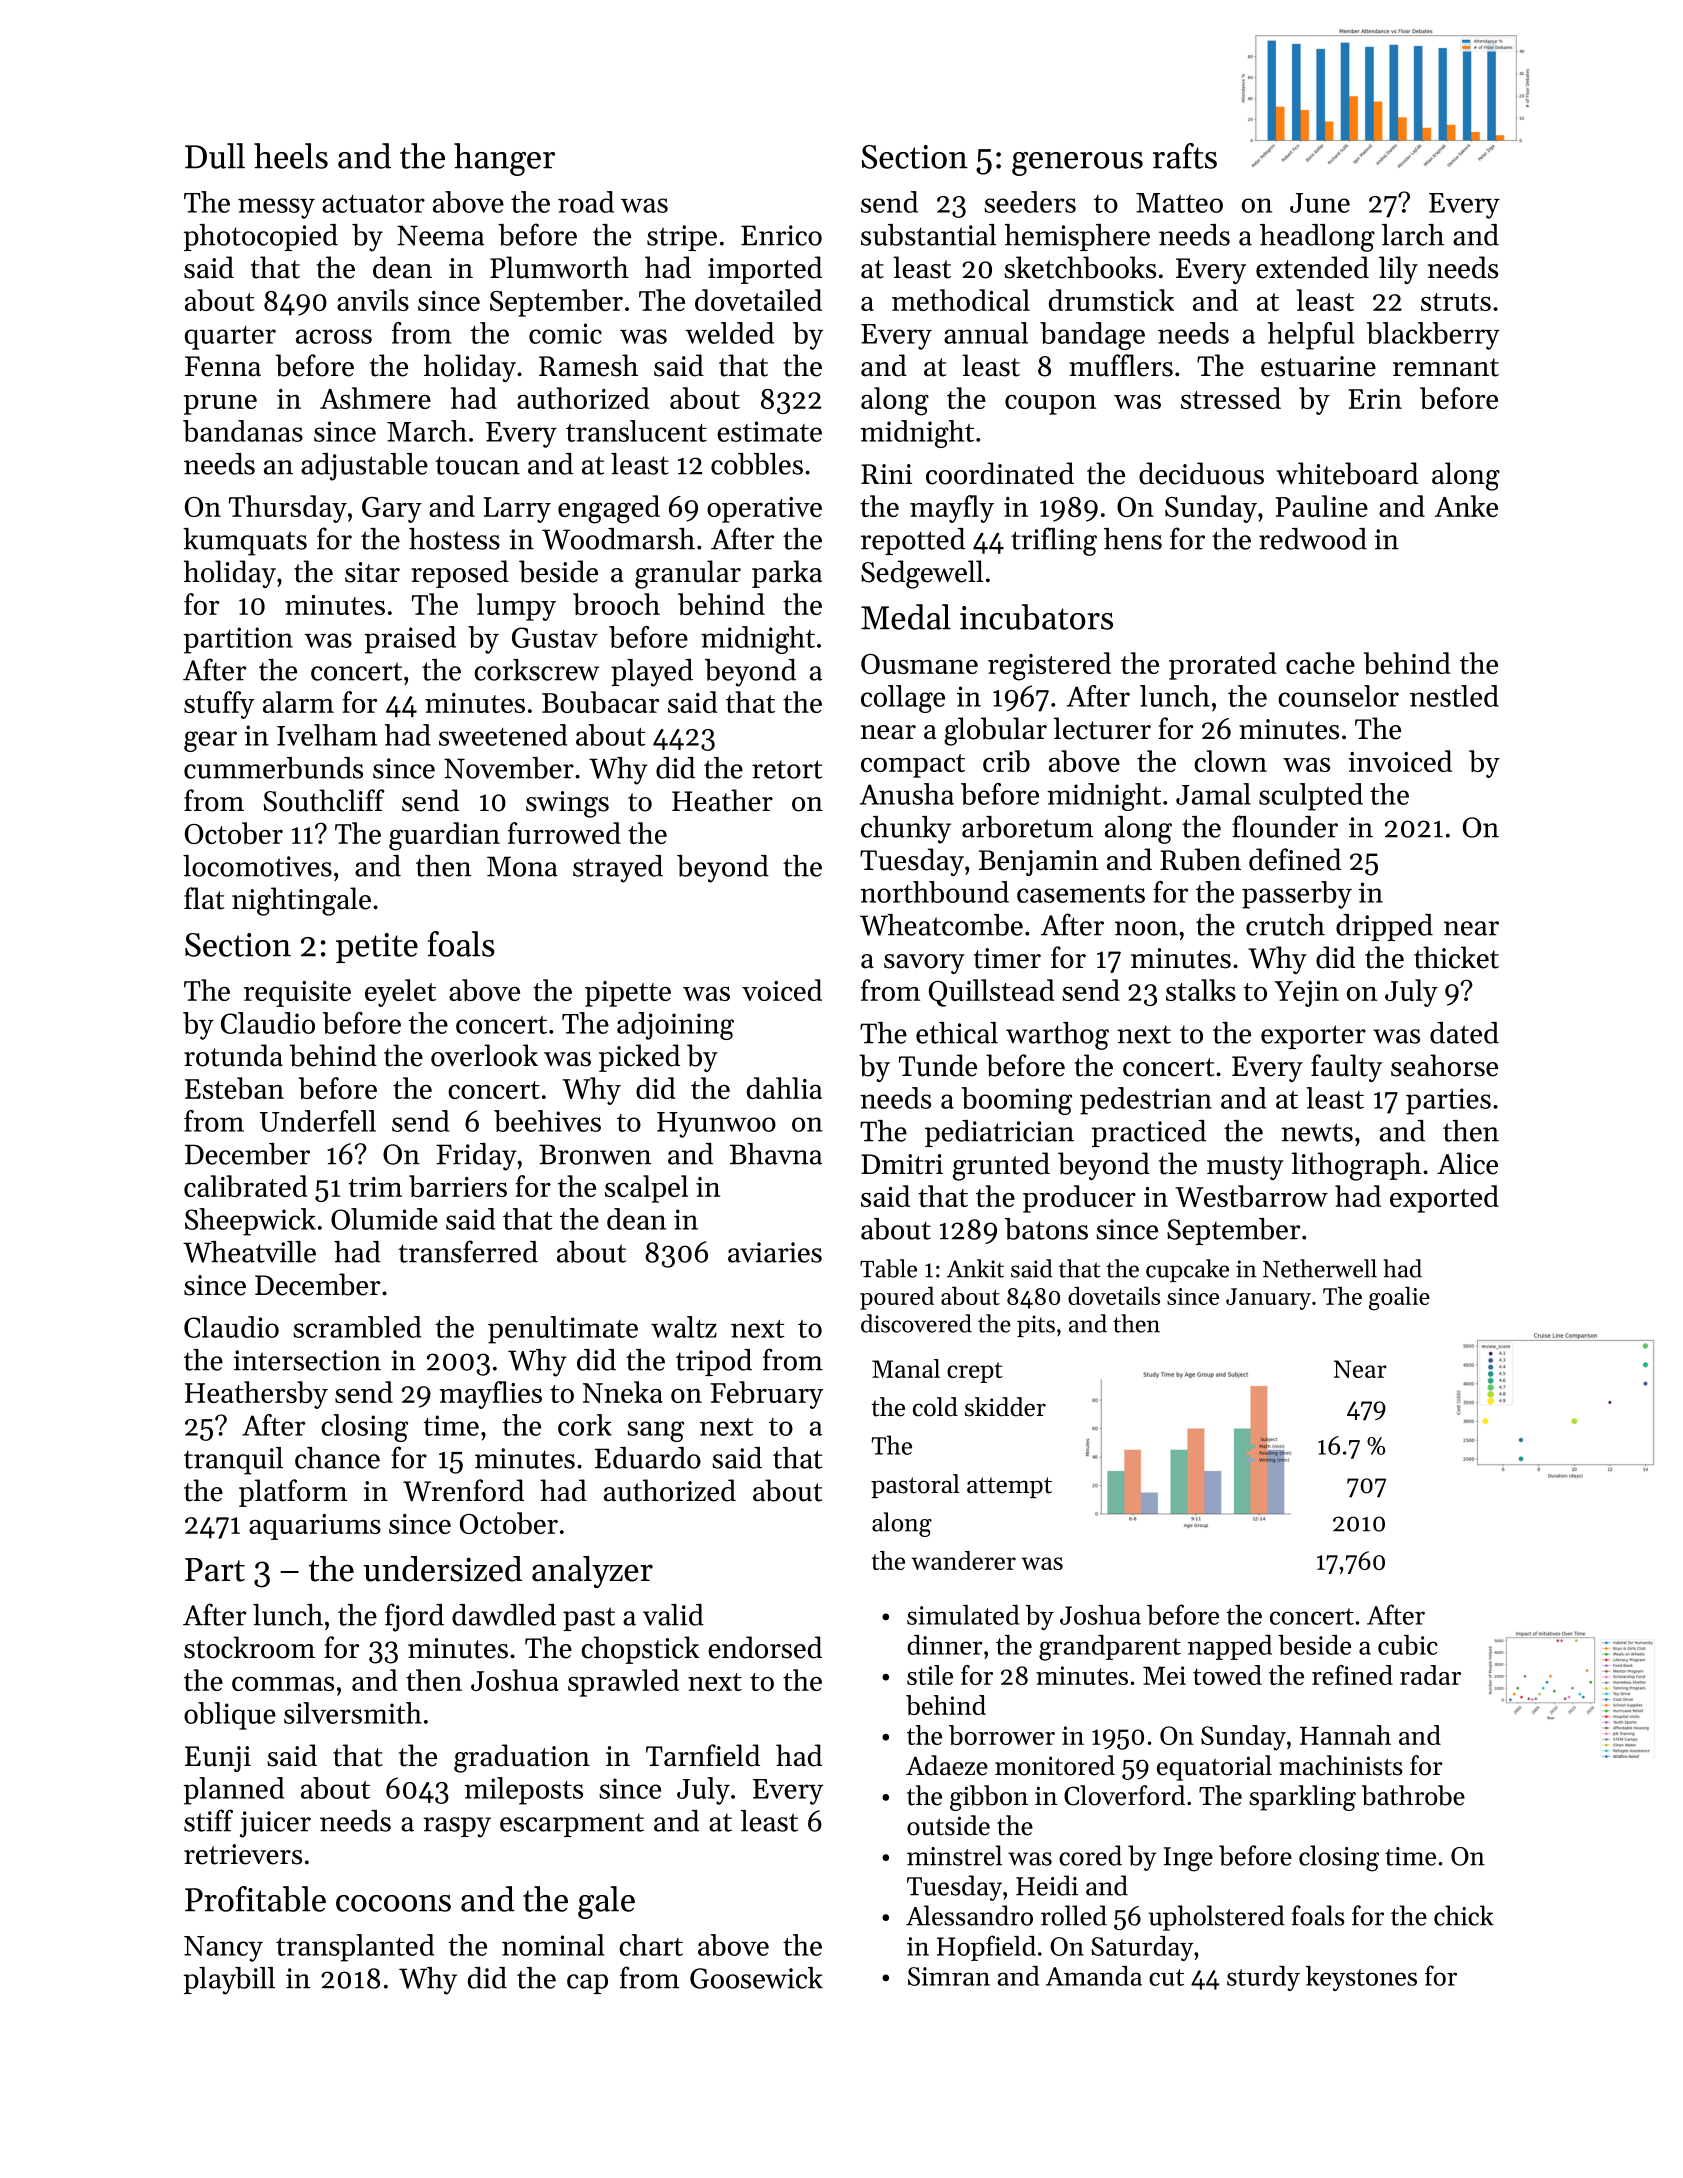  What do you see at coordinates (756, 1978) in the image?
I see `Goosewick` at bounding box center [756, 1978].
